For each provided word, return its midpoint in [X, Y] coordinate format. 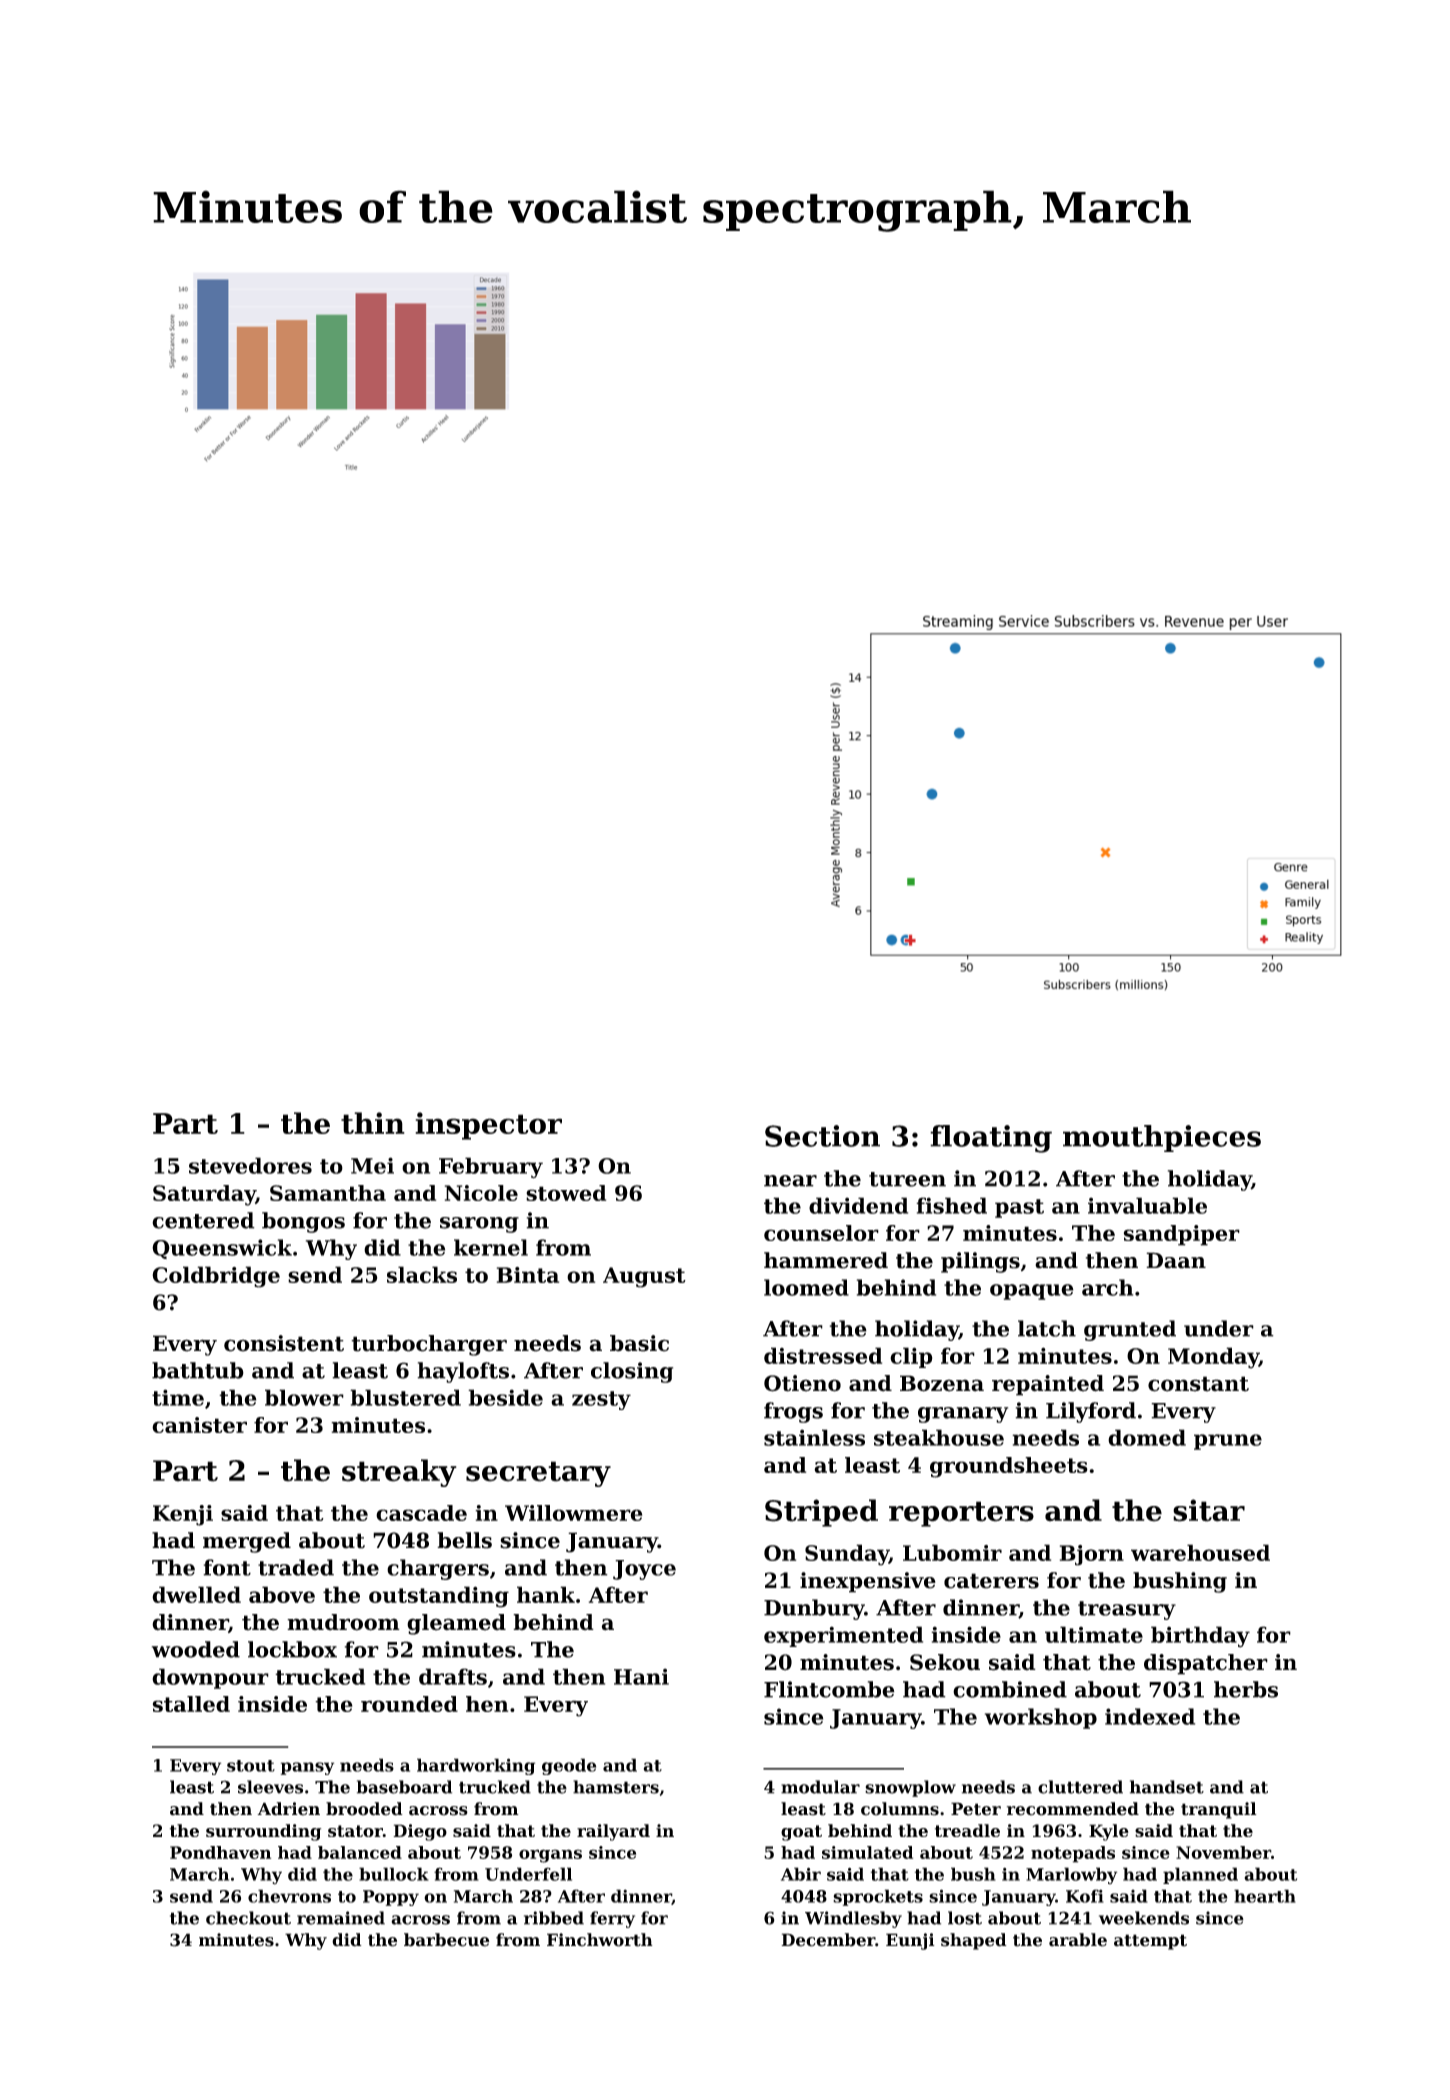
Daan [1176, 1260]
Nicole [481, 1193]
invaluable [1147, 1205]
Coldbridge [216, 1277]
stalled [191, 1704]
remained [341, 1918]
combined [1010, 1689]
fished [951, 1205]
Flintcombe [829, 1689]
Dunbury [814, 1609]
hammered [826, 1260]
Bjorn [1092, 1555]
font [227, 1567]
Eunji [910, 1941]
